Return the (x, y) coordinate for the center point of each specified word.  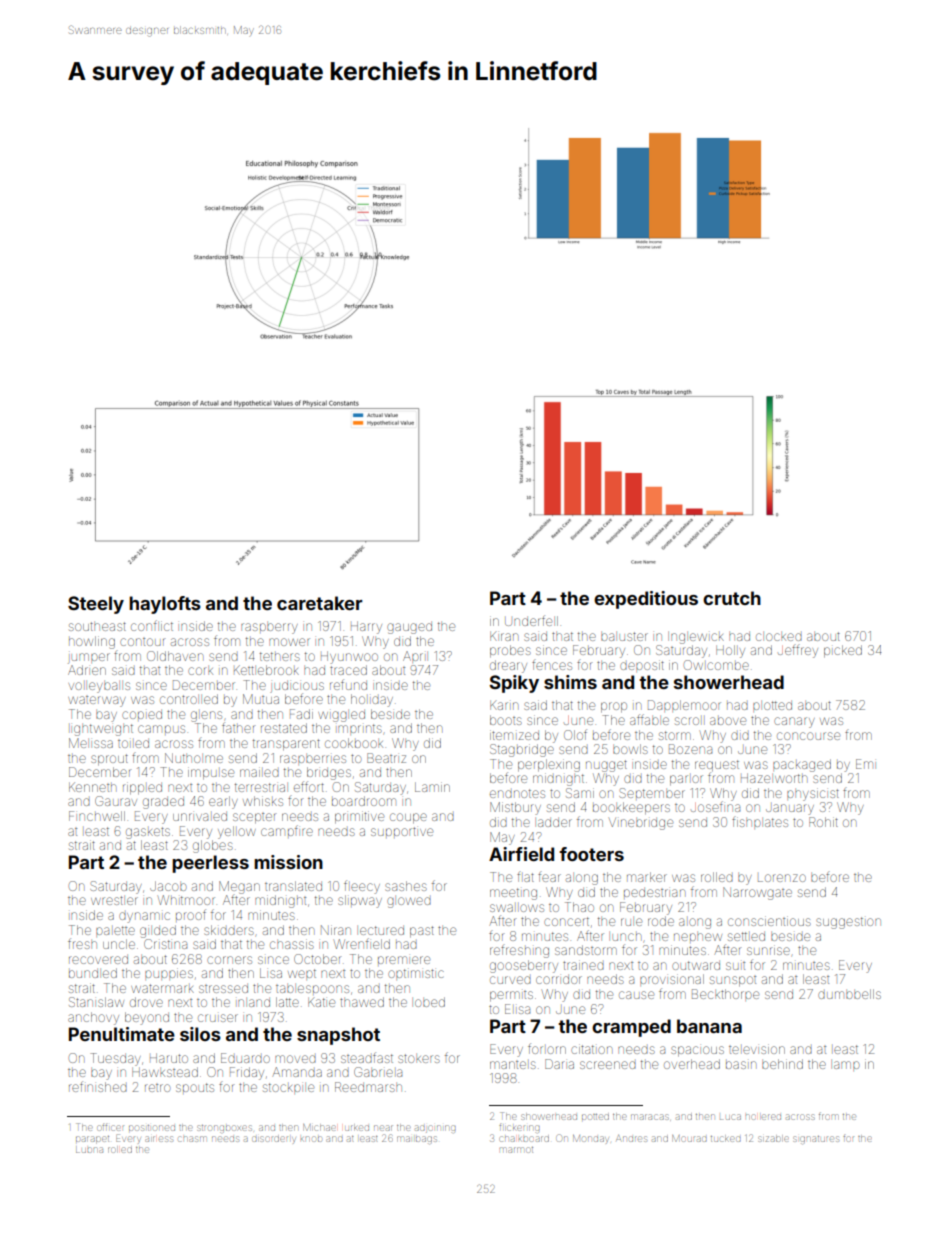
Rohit (823, 822)
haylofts (165, 605)
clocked (779, 637)
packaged (802, 765)
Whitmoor (186, 900)
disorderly (274, 1140)
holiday (372, 700)
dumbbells (849, 994)
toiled (133, 743)
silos (200, 1034)
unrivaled (200, 816)
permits (511, 996)
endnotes (517, 793)
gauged (409, 628)
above (728, 721)
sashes (406, 886)
